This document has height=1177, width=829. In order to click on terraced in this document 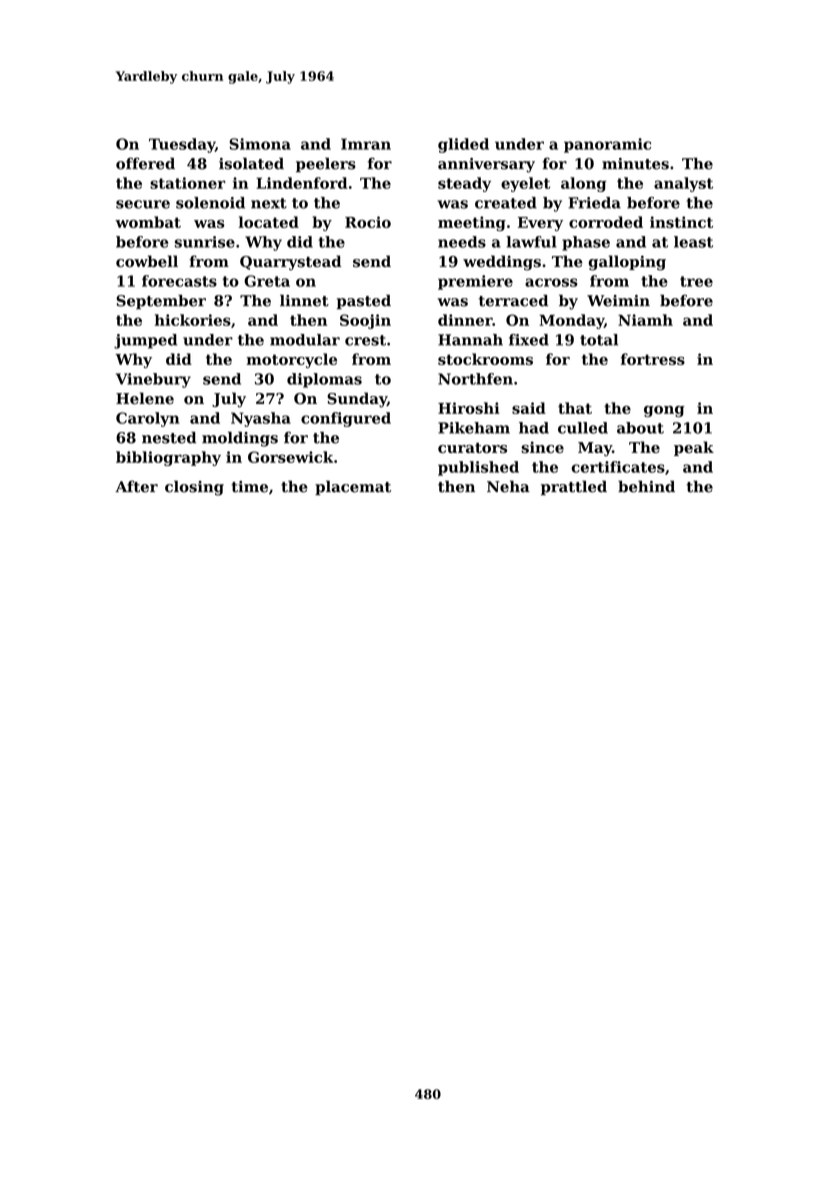, I will do `click(513, 301)`.
